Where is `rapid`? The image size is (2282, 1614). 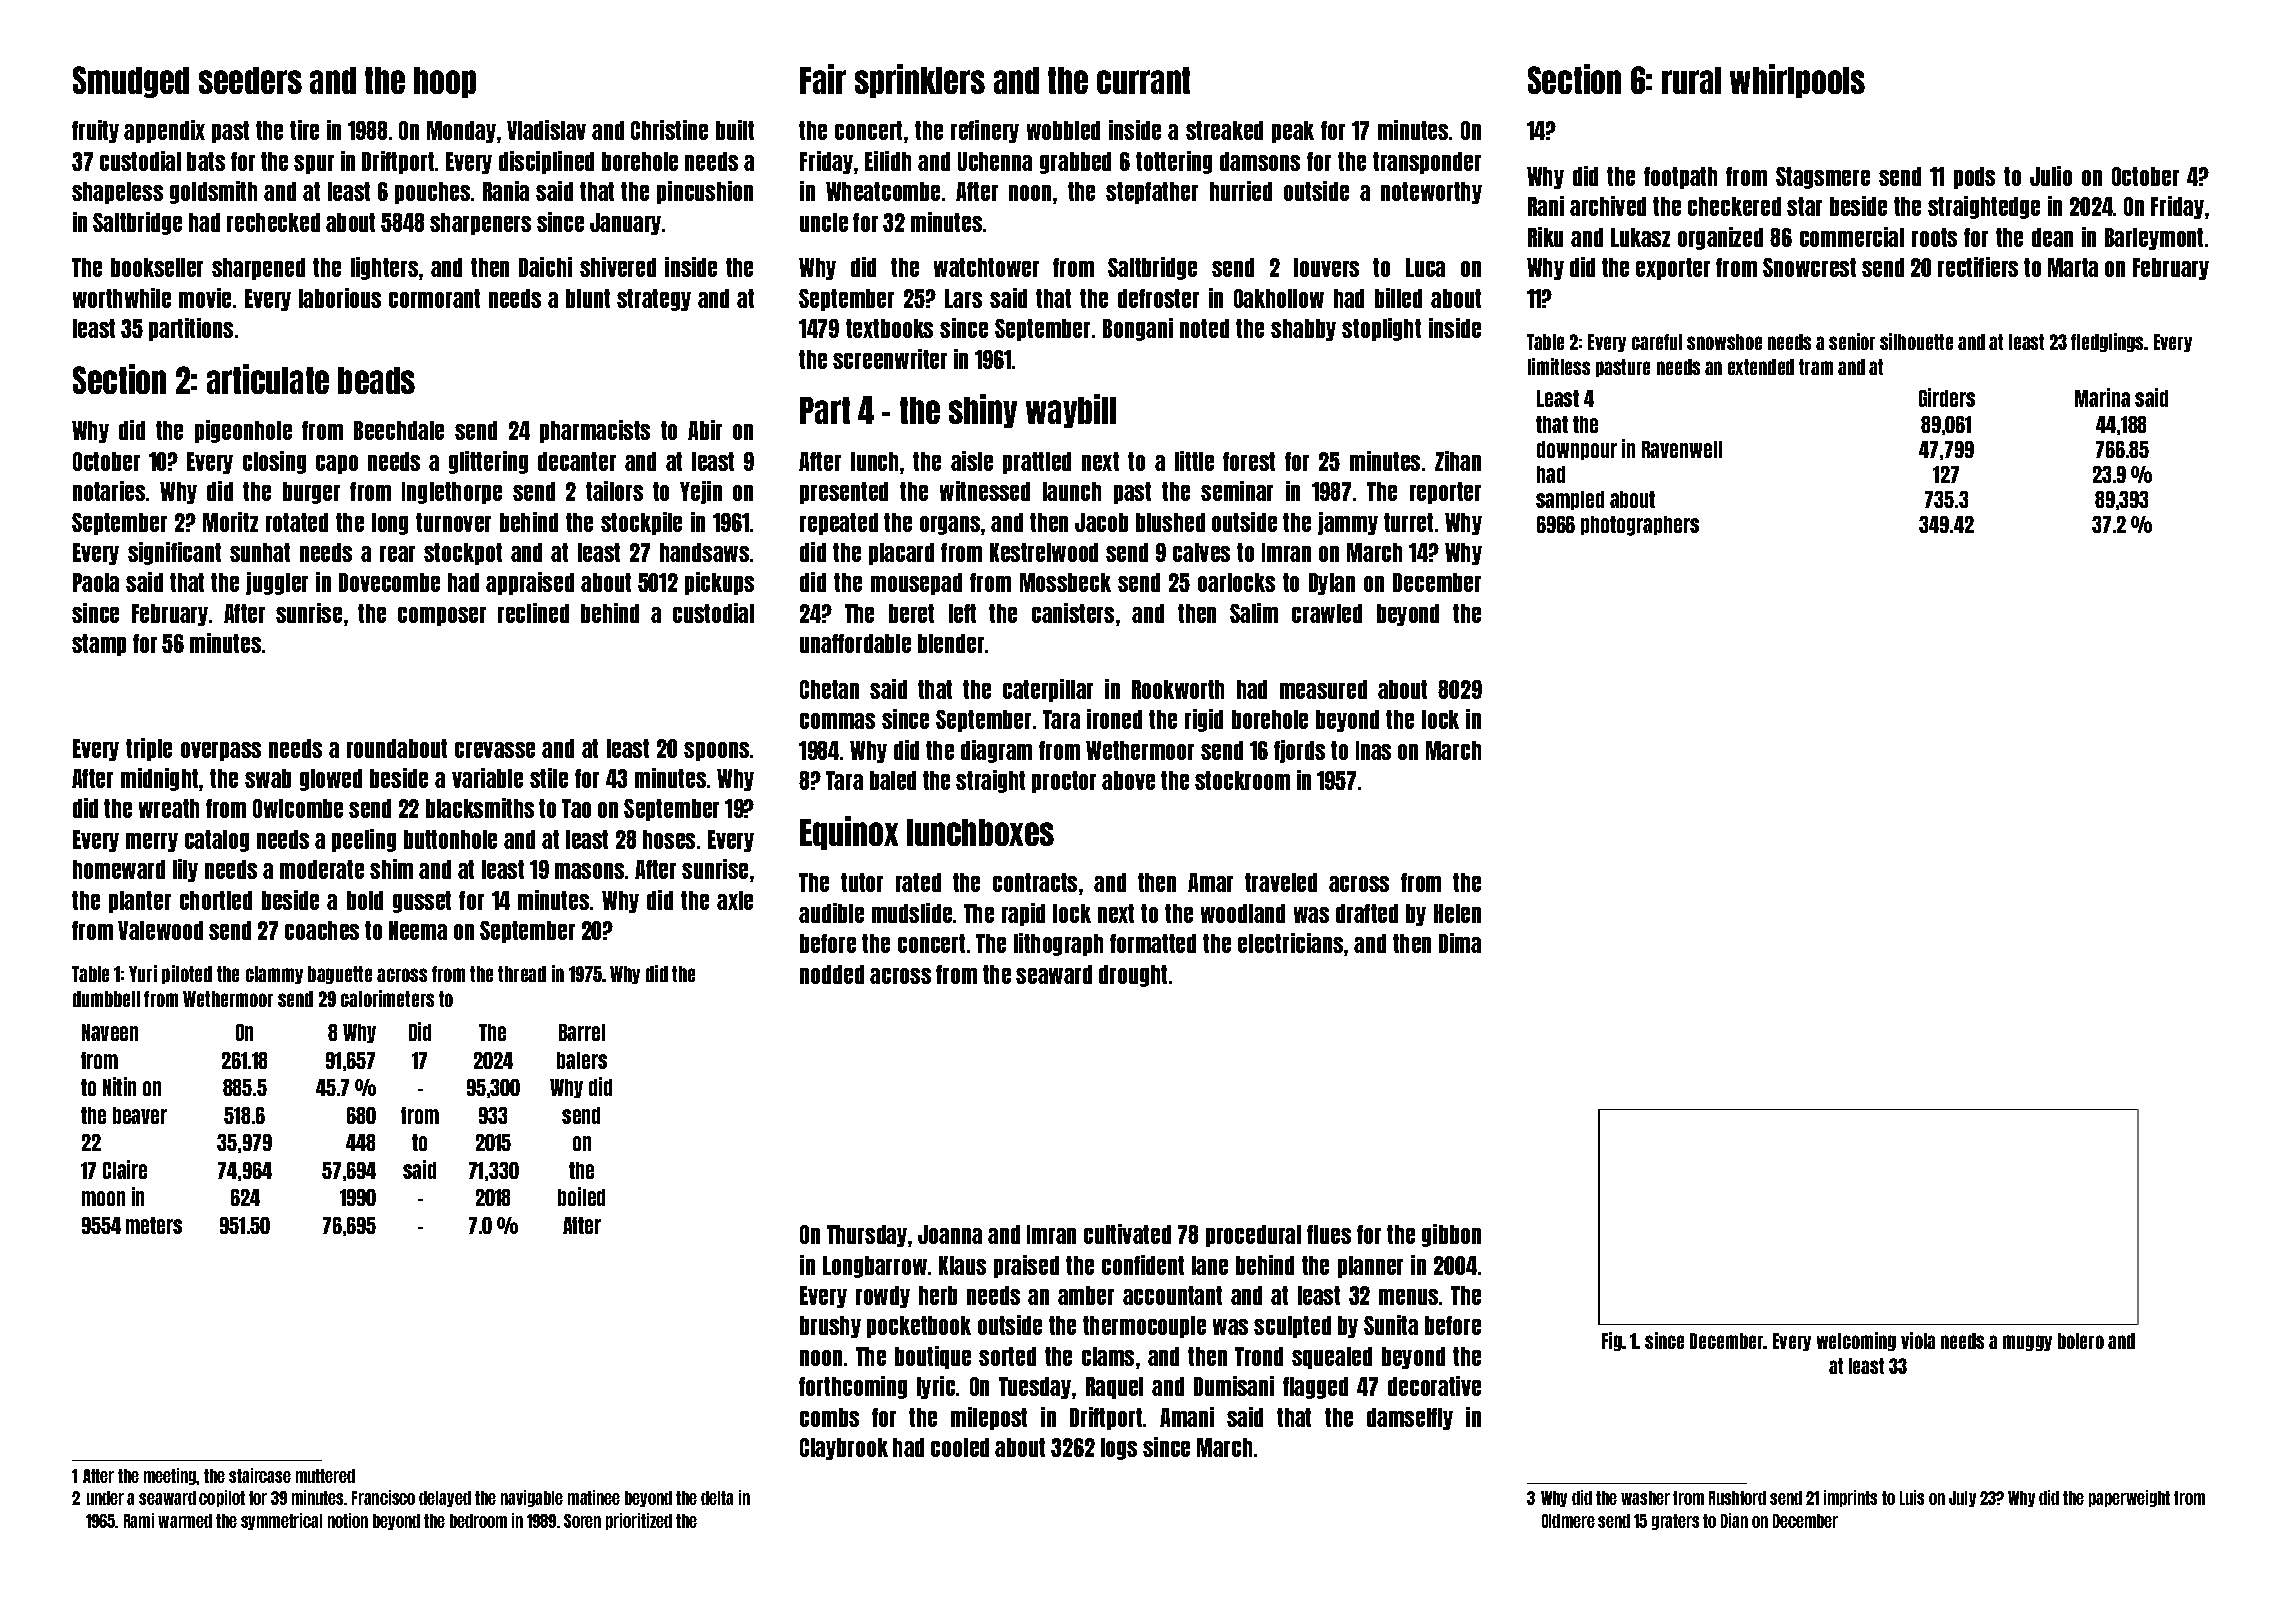 rapid is located at coordinates (1023, 914).
